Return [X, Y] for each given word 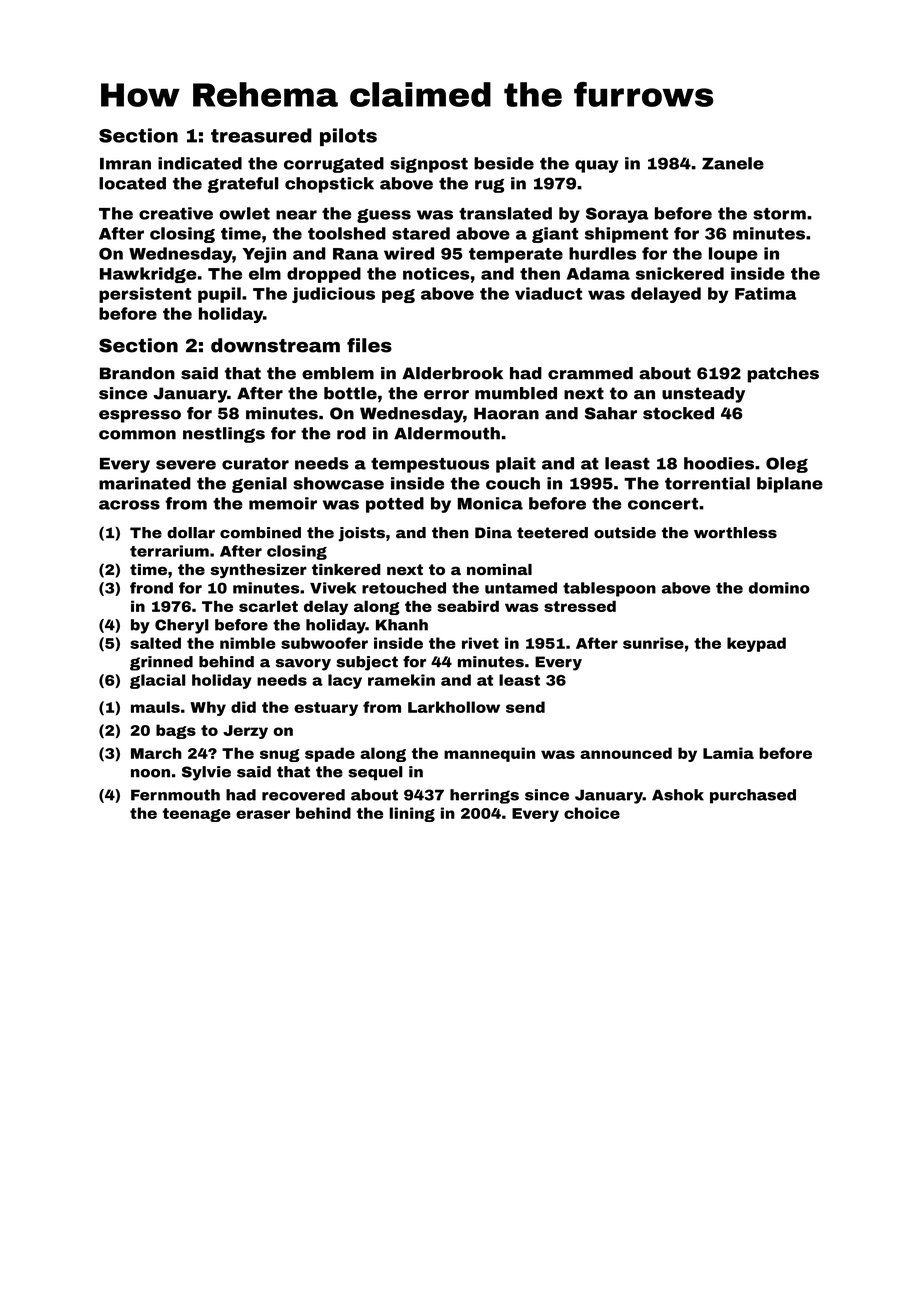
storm [779, 214]
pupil [219, 295]
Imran [125, 164]
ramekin [401, 680]
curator [255, 464]
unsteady [703, 395]
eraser [263, 814]
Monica [490, 503]
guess [384, 216]
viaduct [548, 293]
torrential [707, 483]
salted [155, 643]
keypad [756, 644]
